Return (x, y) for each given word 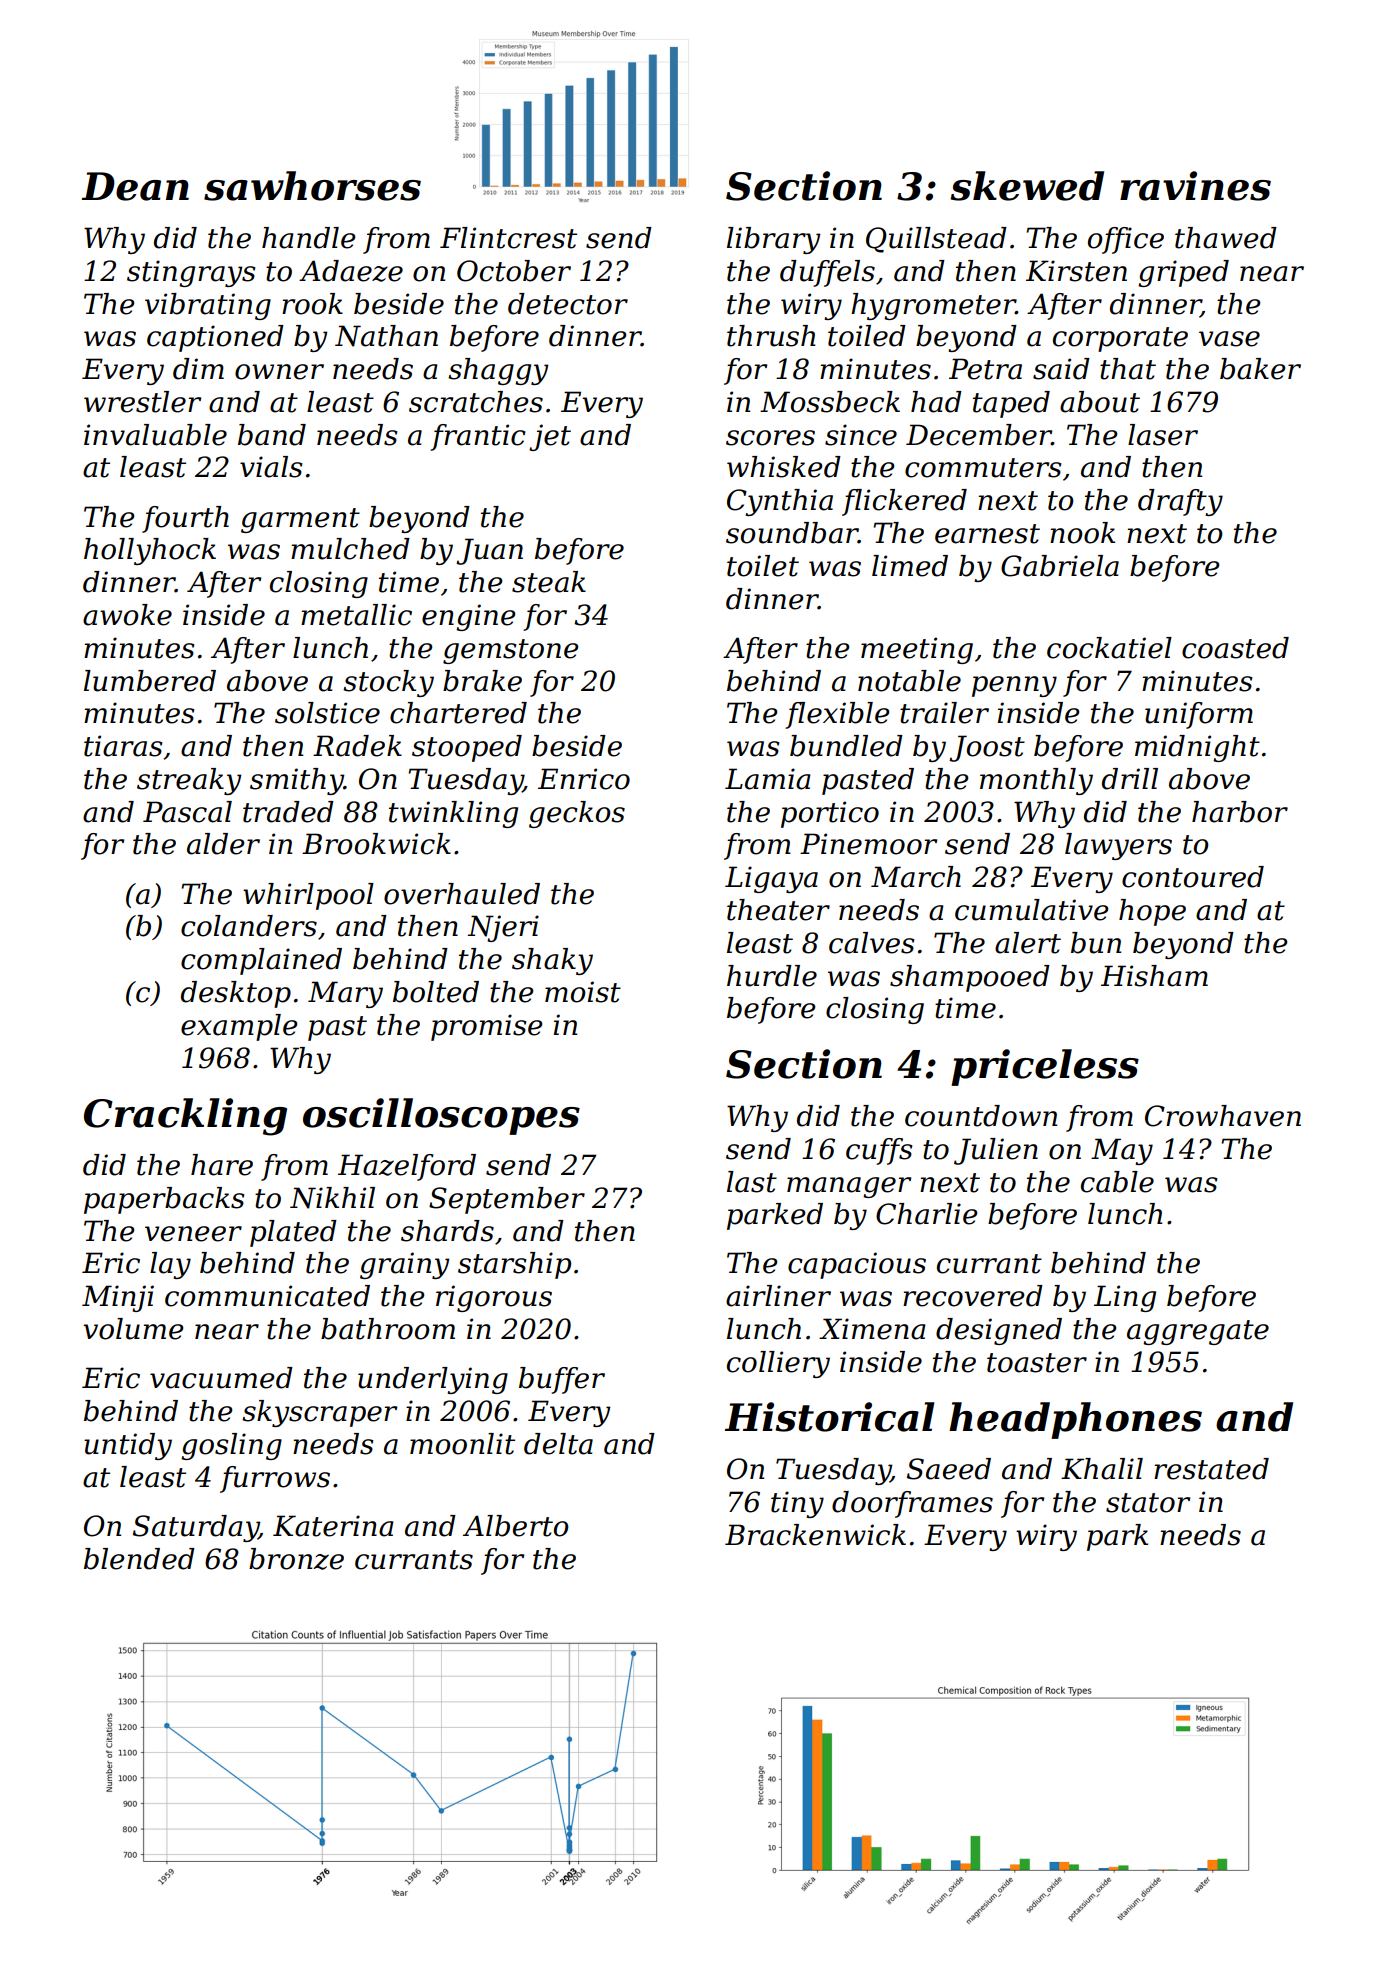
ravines (1195, 186)
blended (139, 1559)
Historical (830, 1417)
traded (288, 812)
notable (909, 681)
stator (1148, 1503)
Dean (135, 186)
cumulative (1031, 910)
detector (568, 304)
